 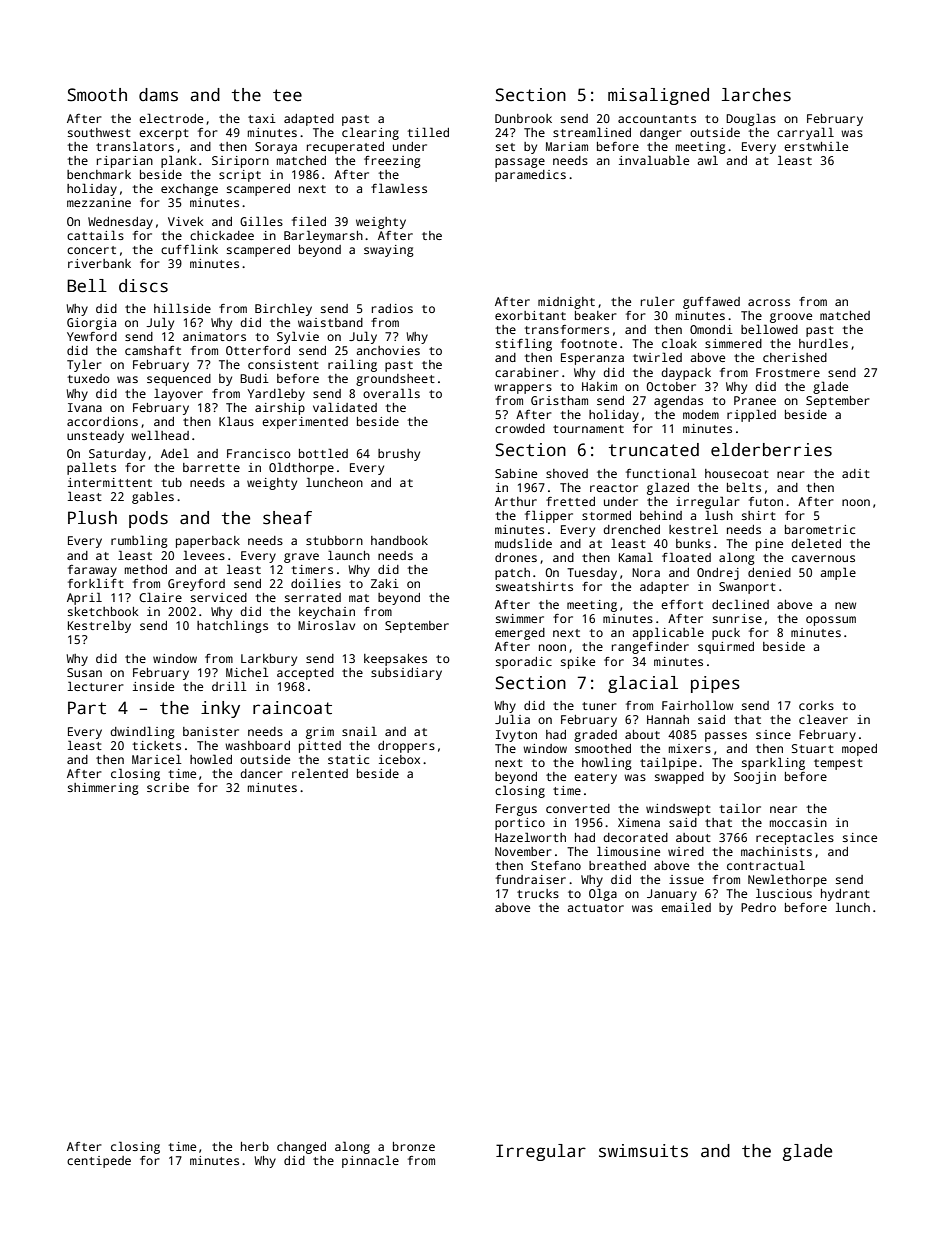 What do you see at coordinates (240, 176) in the screenshot?
I see `script` at bounding box center [240, 176].
